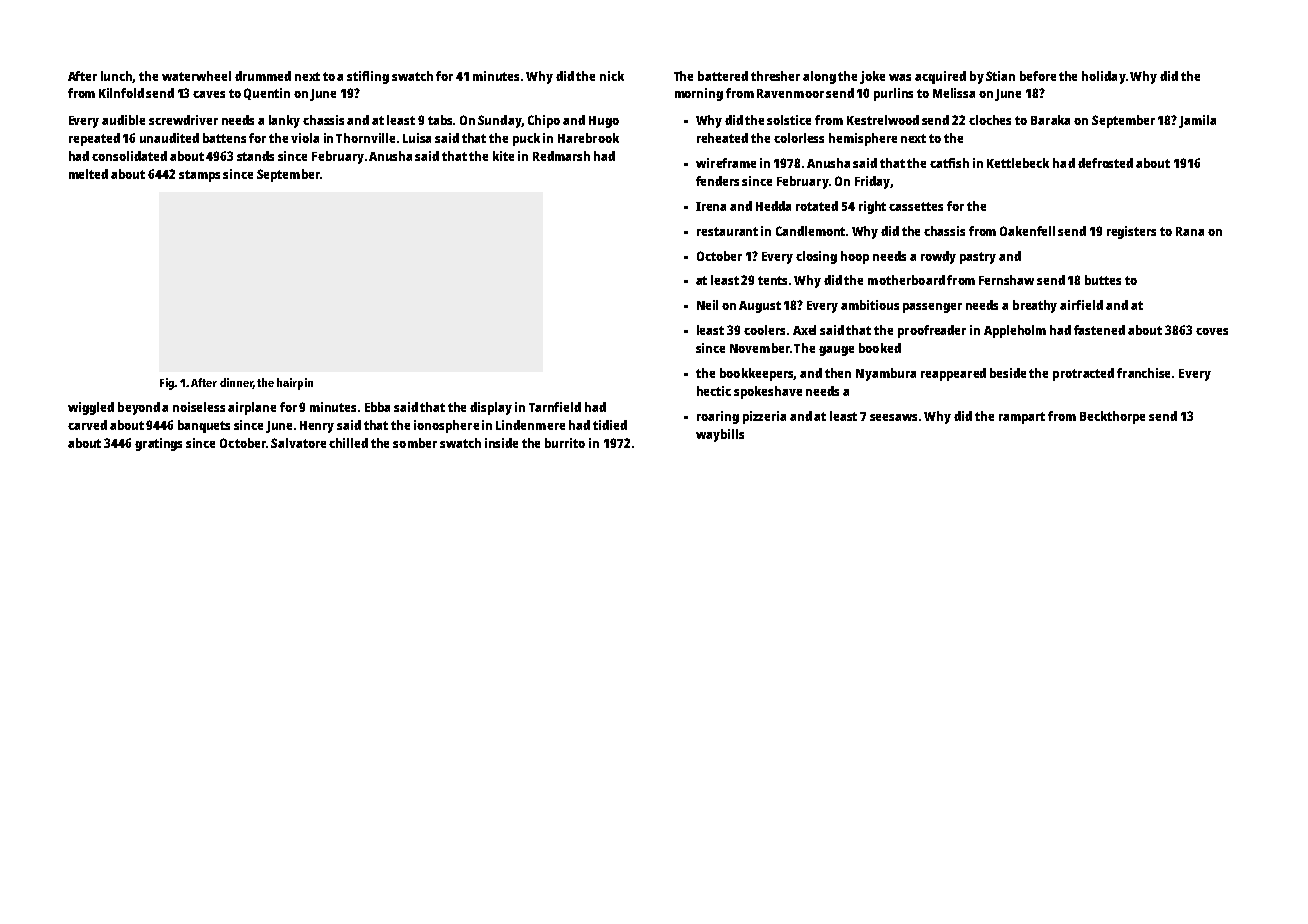  I want to click on Fig, so click(167, 384).
